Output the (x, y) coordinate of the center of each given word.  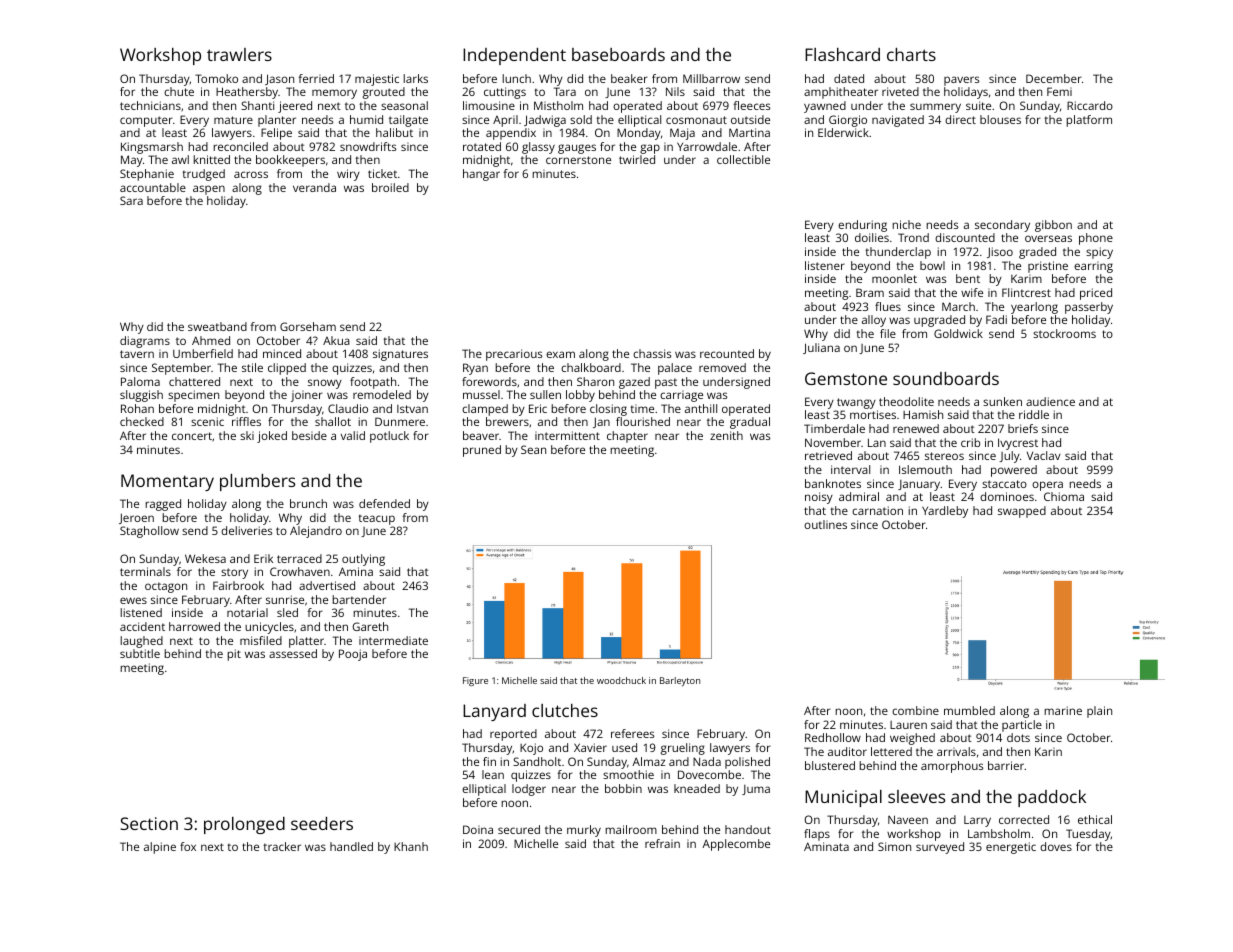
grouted (384, 93)
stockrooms (1064, 333)
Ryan (475, 369)
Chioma (1064, 496)
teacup (376, 519)
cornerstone (578, 160)
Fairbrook (238, 585)
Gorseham (308, 326)
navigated (898, 121)
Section (149, 823)
